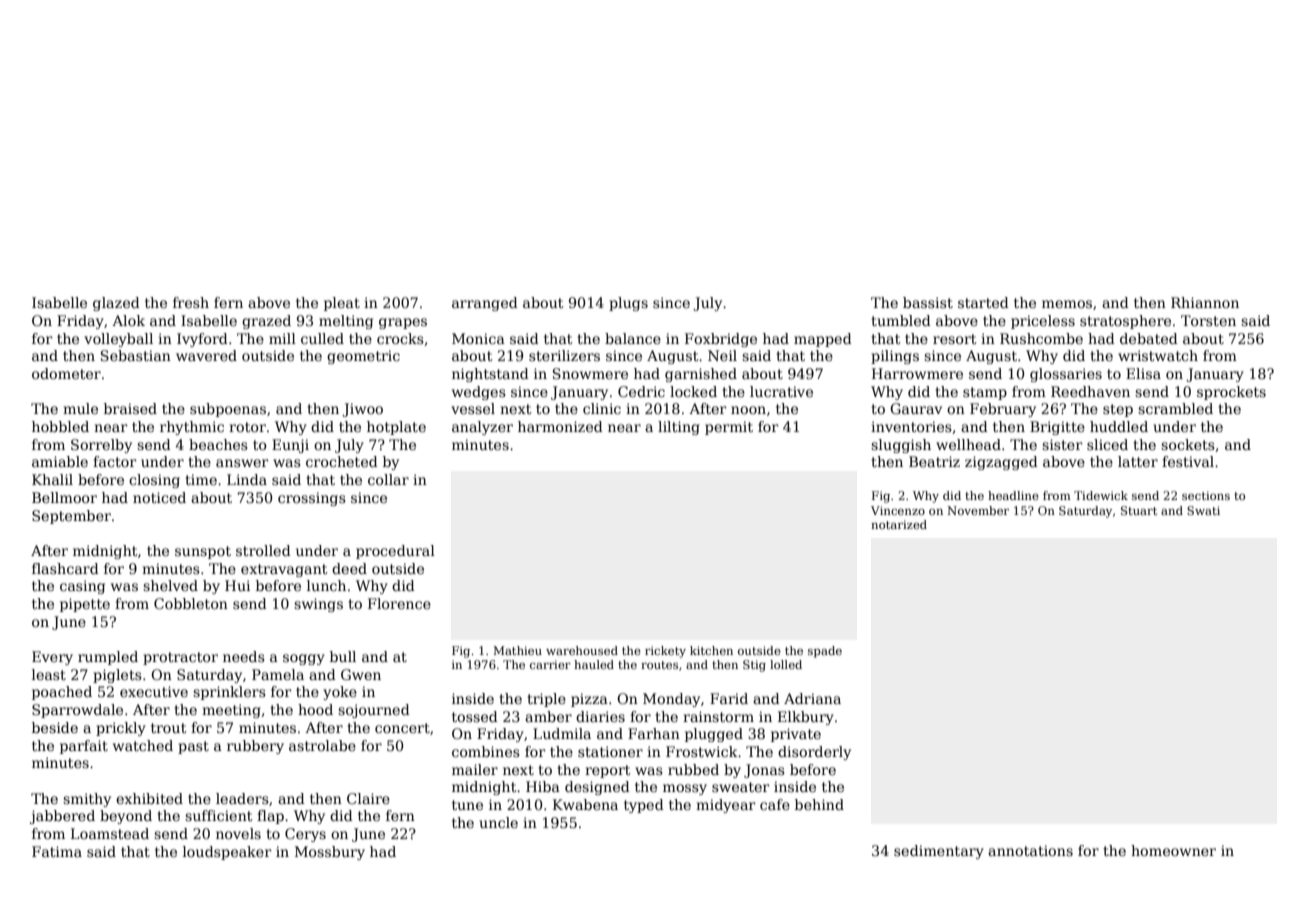 This document has width=1308, height=924. Describe the element at coordinates (485, 304) in the document. I see `arranged` at that location.
